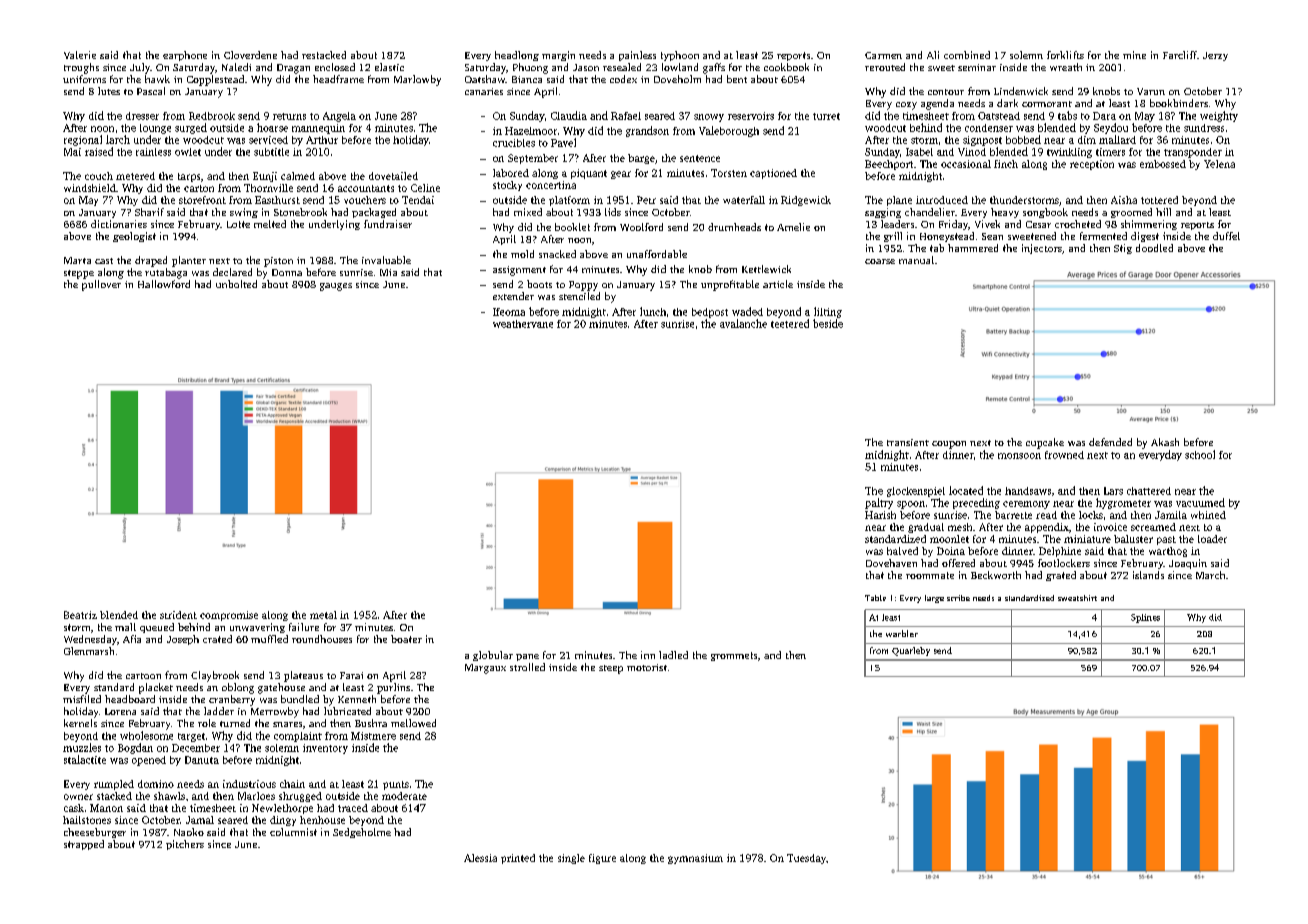  I want to click on Joaquin, so click(1188, 564).
